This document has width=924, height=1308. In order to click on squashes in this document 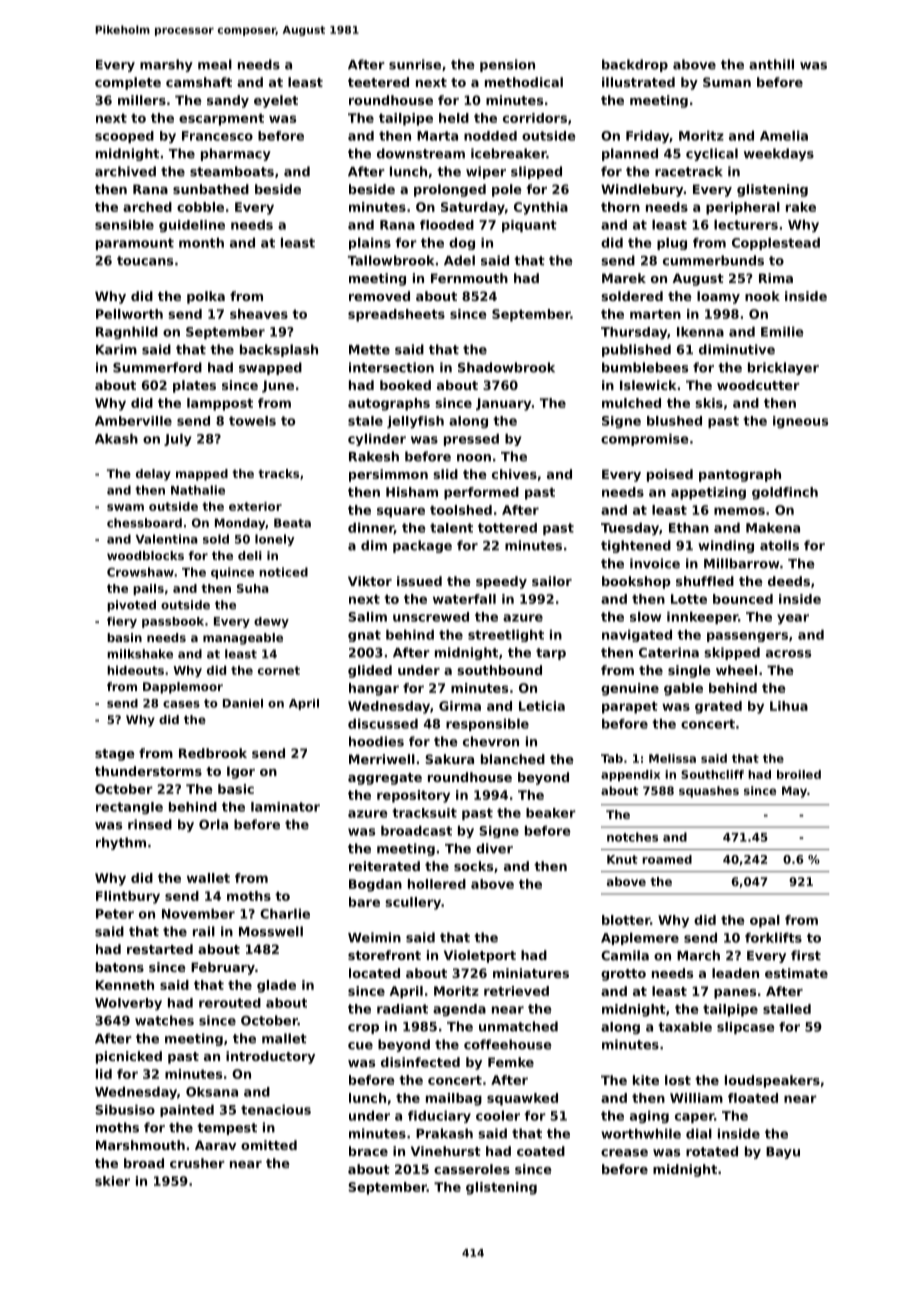, I will do `click(709, 792)`.
